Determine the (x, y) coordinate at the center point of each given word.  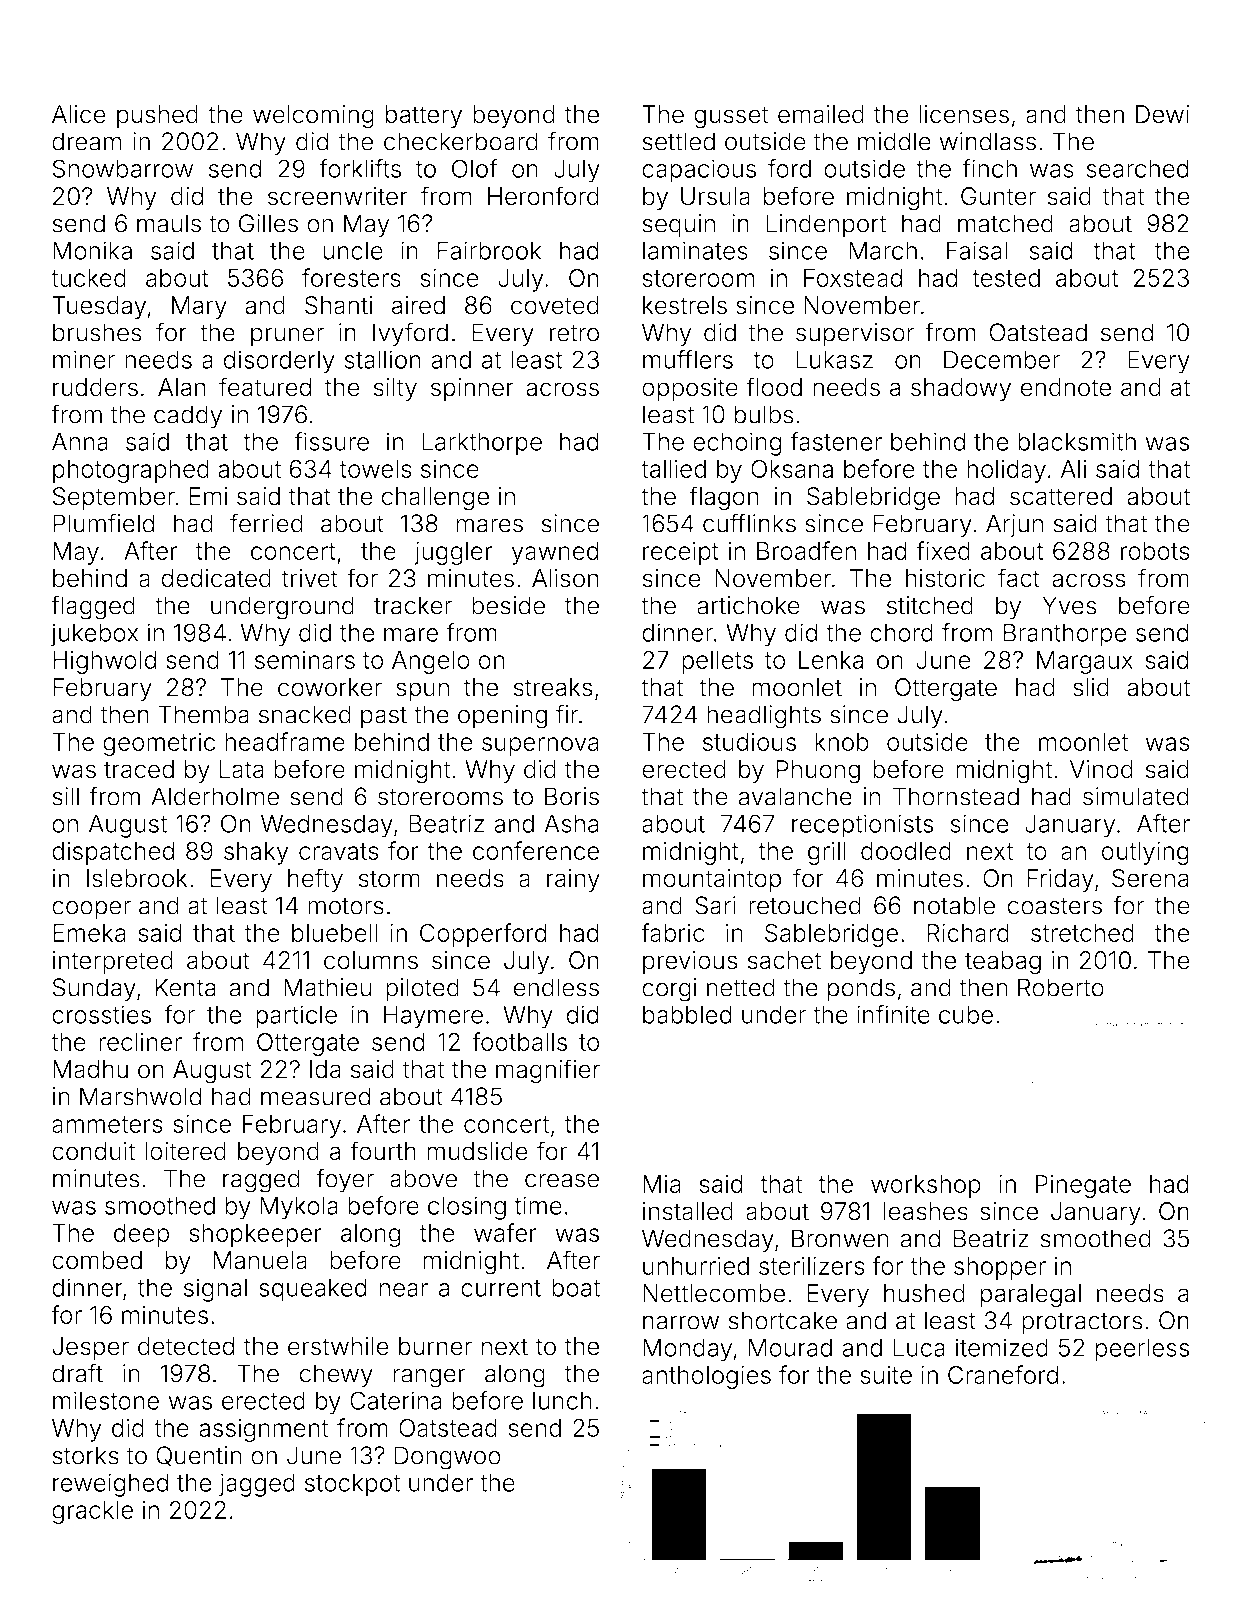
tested (1006, 278)
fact (1019, 578)
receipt (681, 553)
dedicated (216, 578)
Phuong (818, 772)
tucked (88, 278)
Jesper (90, 1348)
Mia (662, 1184)
